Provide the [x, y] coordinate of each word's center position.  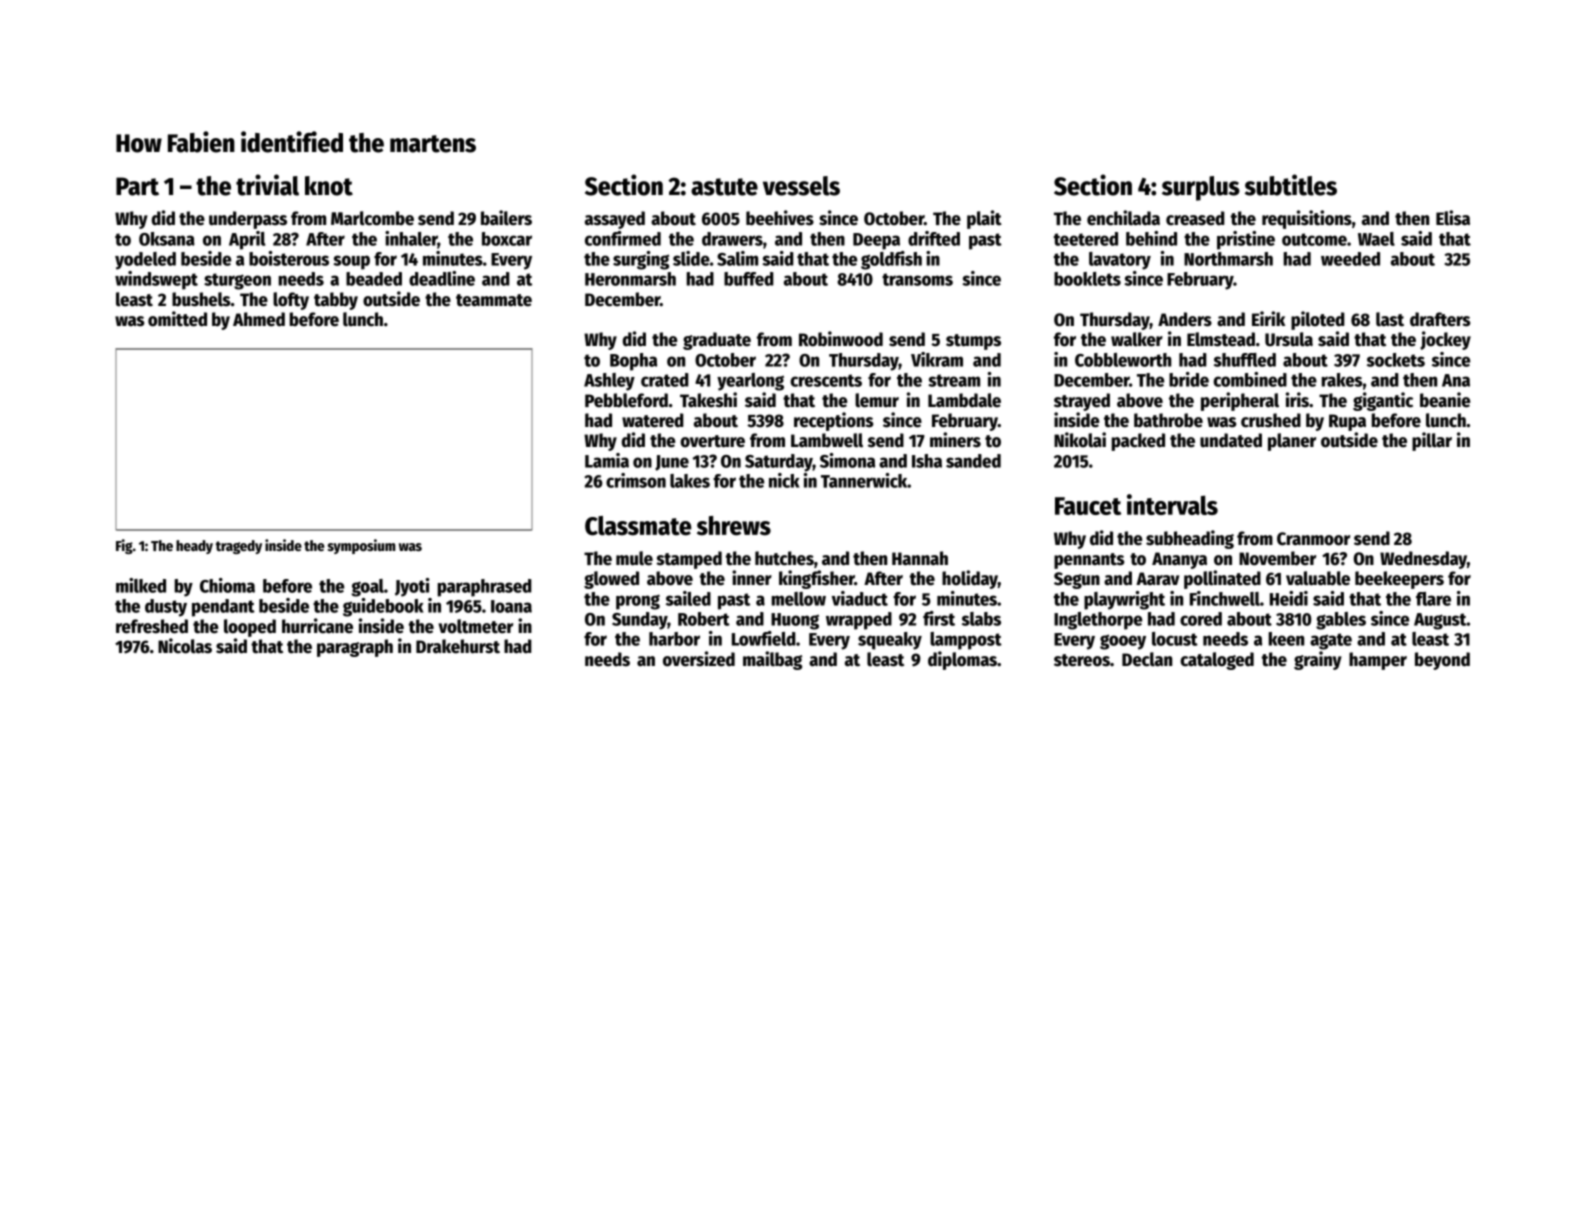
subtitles [1291, 185]
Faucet [1088, 506]
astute [724, 187]
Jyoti [412, 587]
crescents [826, 380]
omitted [177, 319]
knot [329, 186]
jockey [1445, 340]
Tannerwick [864, 480]
